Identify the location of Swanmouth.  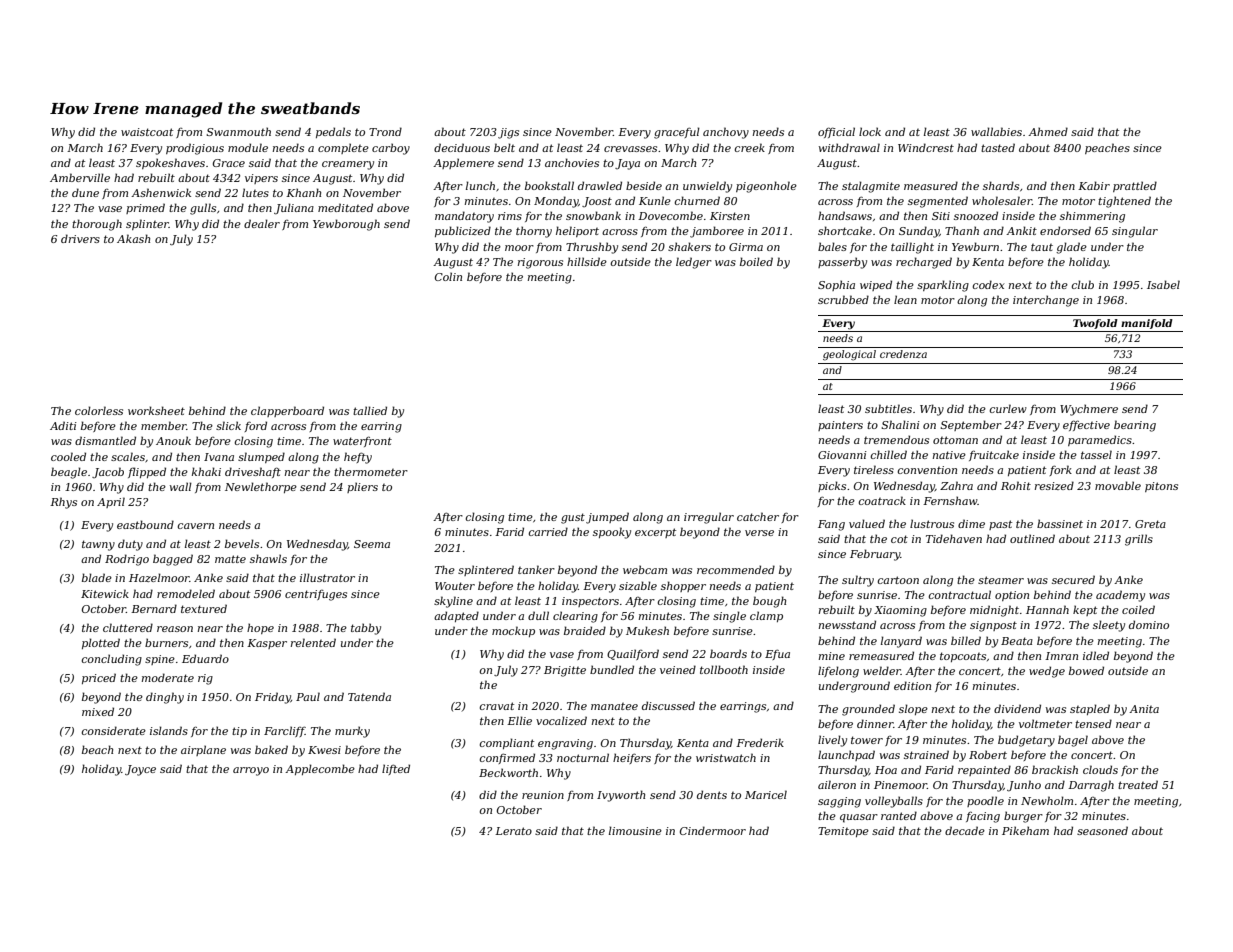
(238, 131).
